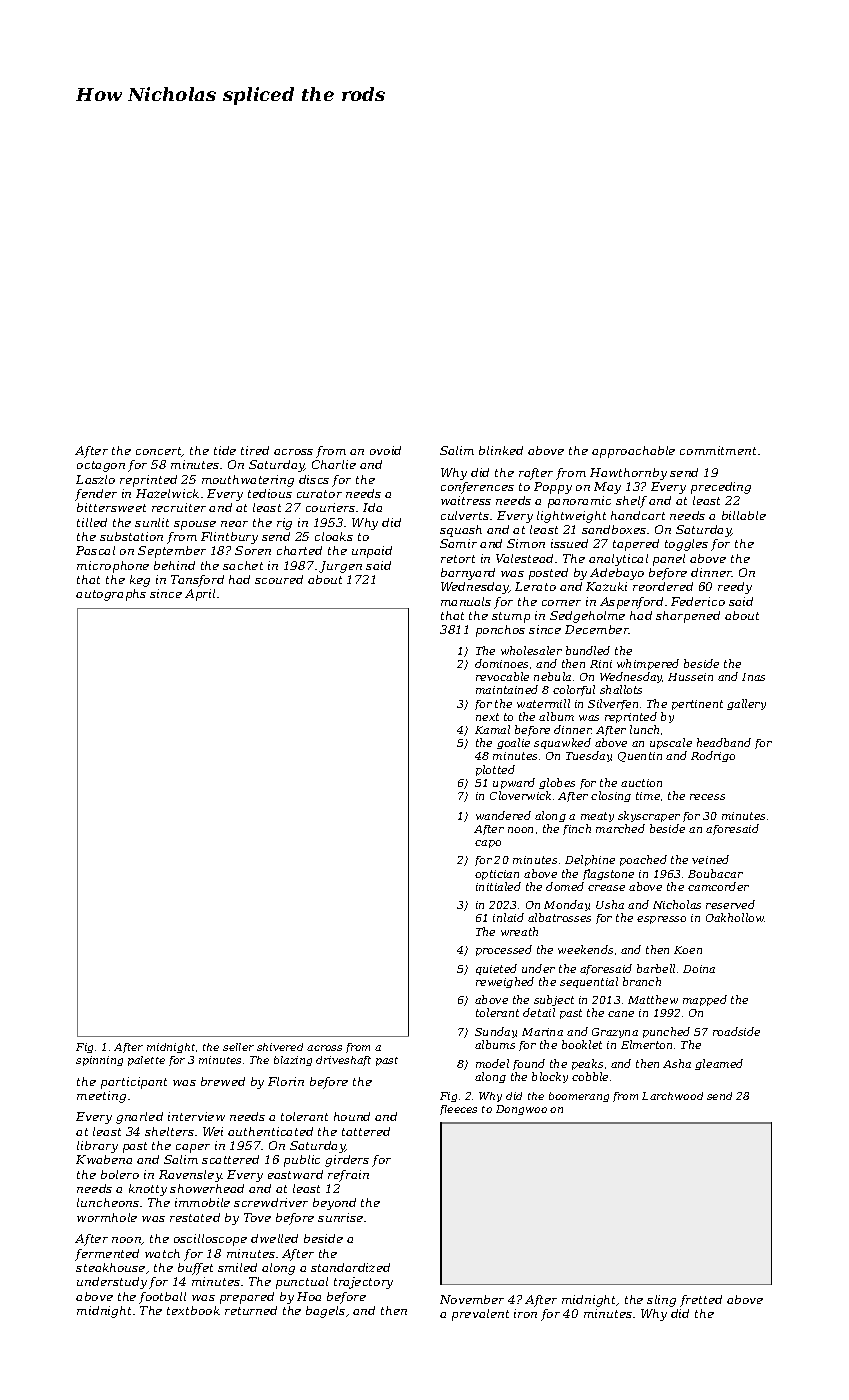 Image resolution: width=849 pixels, height=1400 pixels. What do you see at coordinates (526, 543) in the document?
I see `Simon` at bounding box center [526, 543].
